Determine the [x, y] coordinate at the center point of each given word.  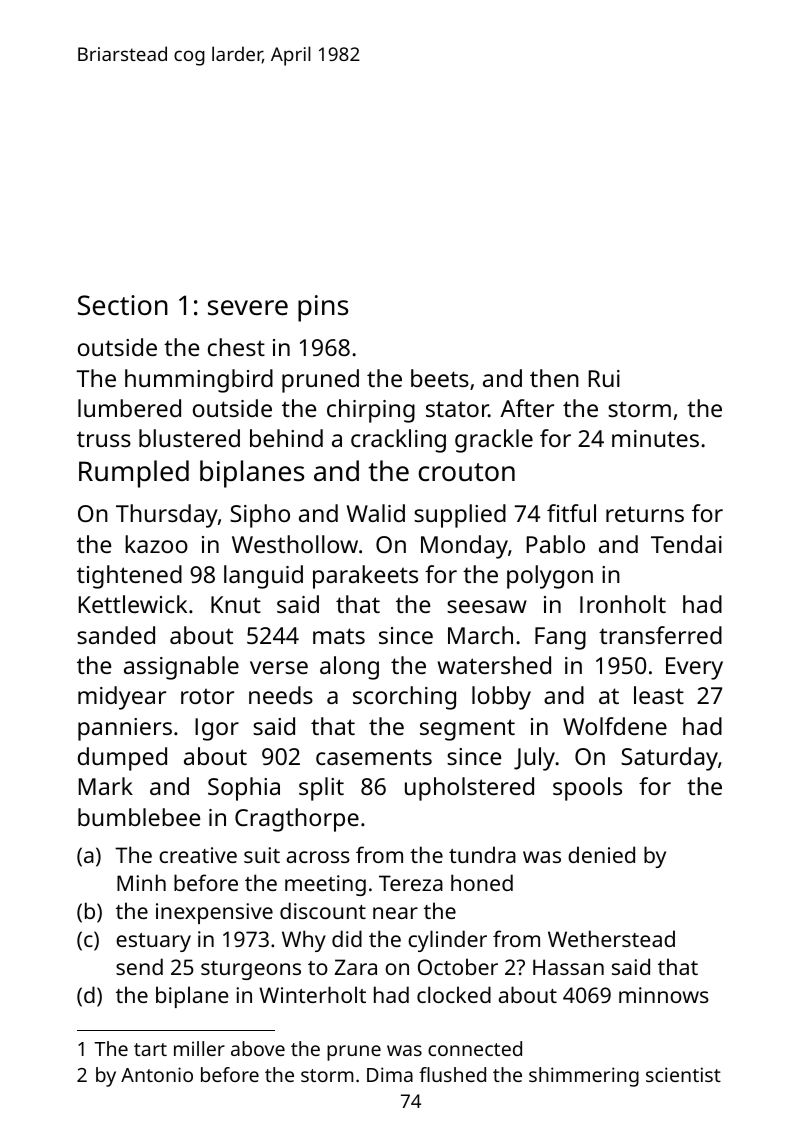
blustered [189, 438]
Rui [604, 378]
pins [323, 308]
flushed [452, 1074]
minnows [664, 995]
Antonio [157, 1074]
